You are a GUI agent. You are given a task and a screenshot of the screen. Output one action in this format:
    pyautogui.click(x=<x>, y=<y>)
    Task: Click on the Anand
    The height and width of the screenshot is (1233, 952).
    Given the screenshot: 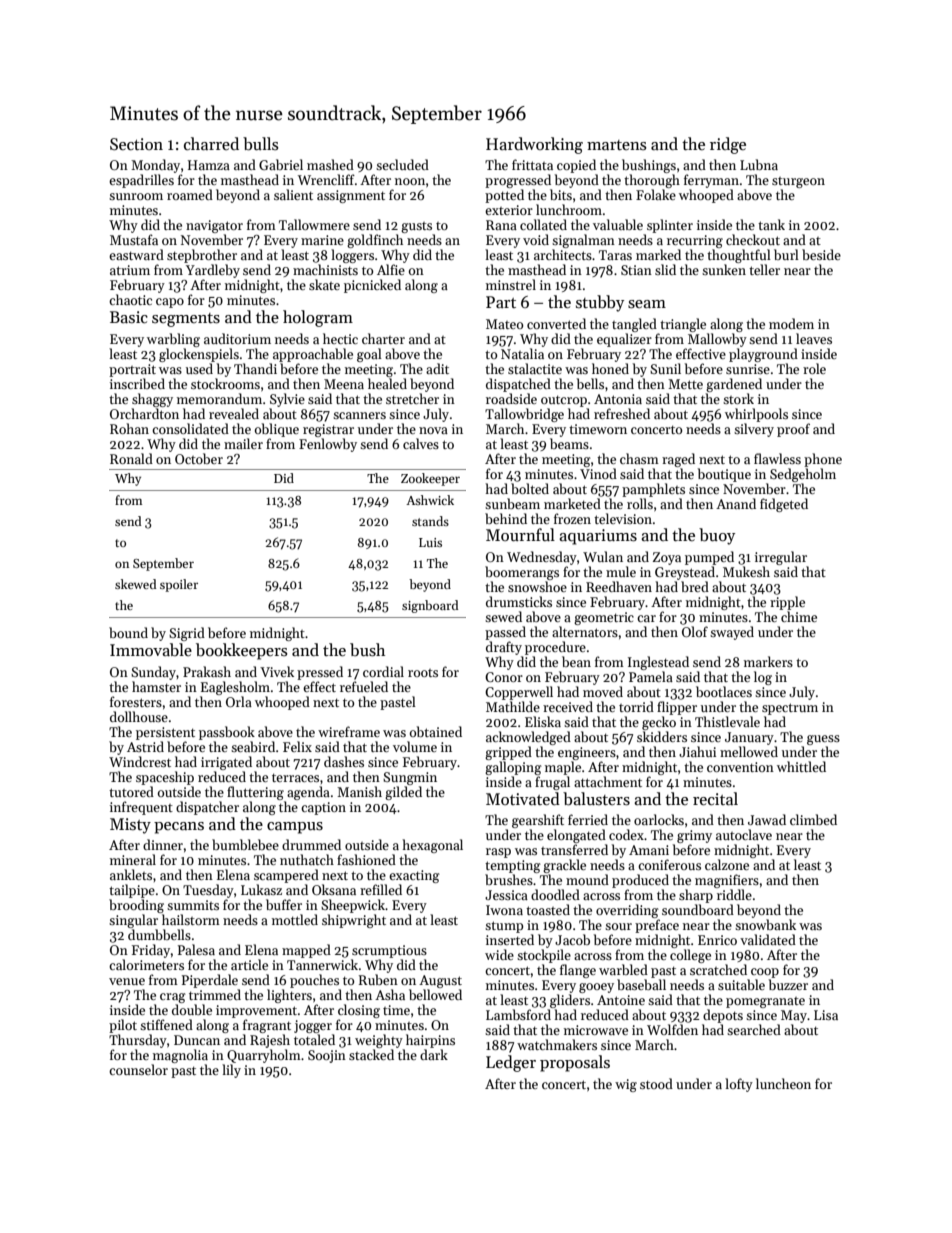 What is the action you would take?
    pyautogui.click(x=736, y=503)
